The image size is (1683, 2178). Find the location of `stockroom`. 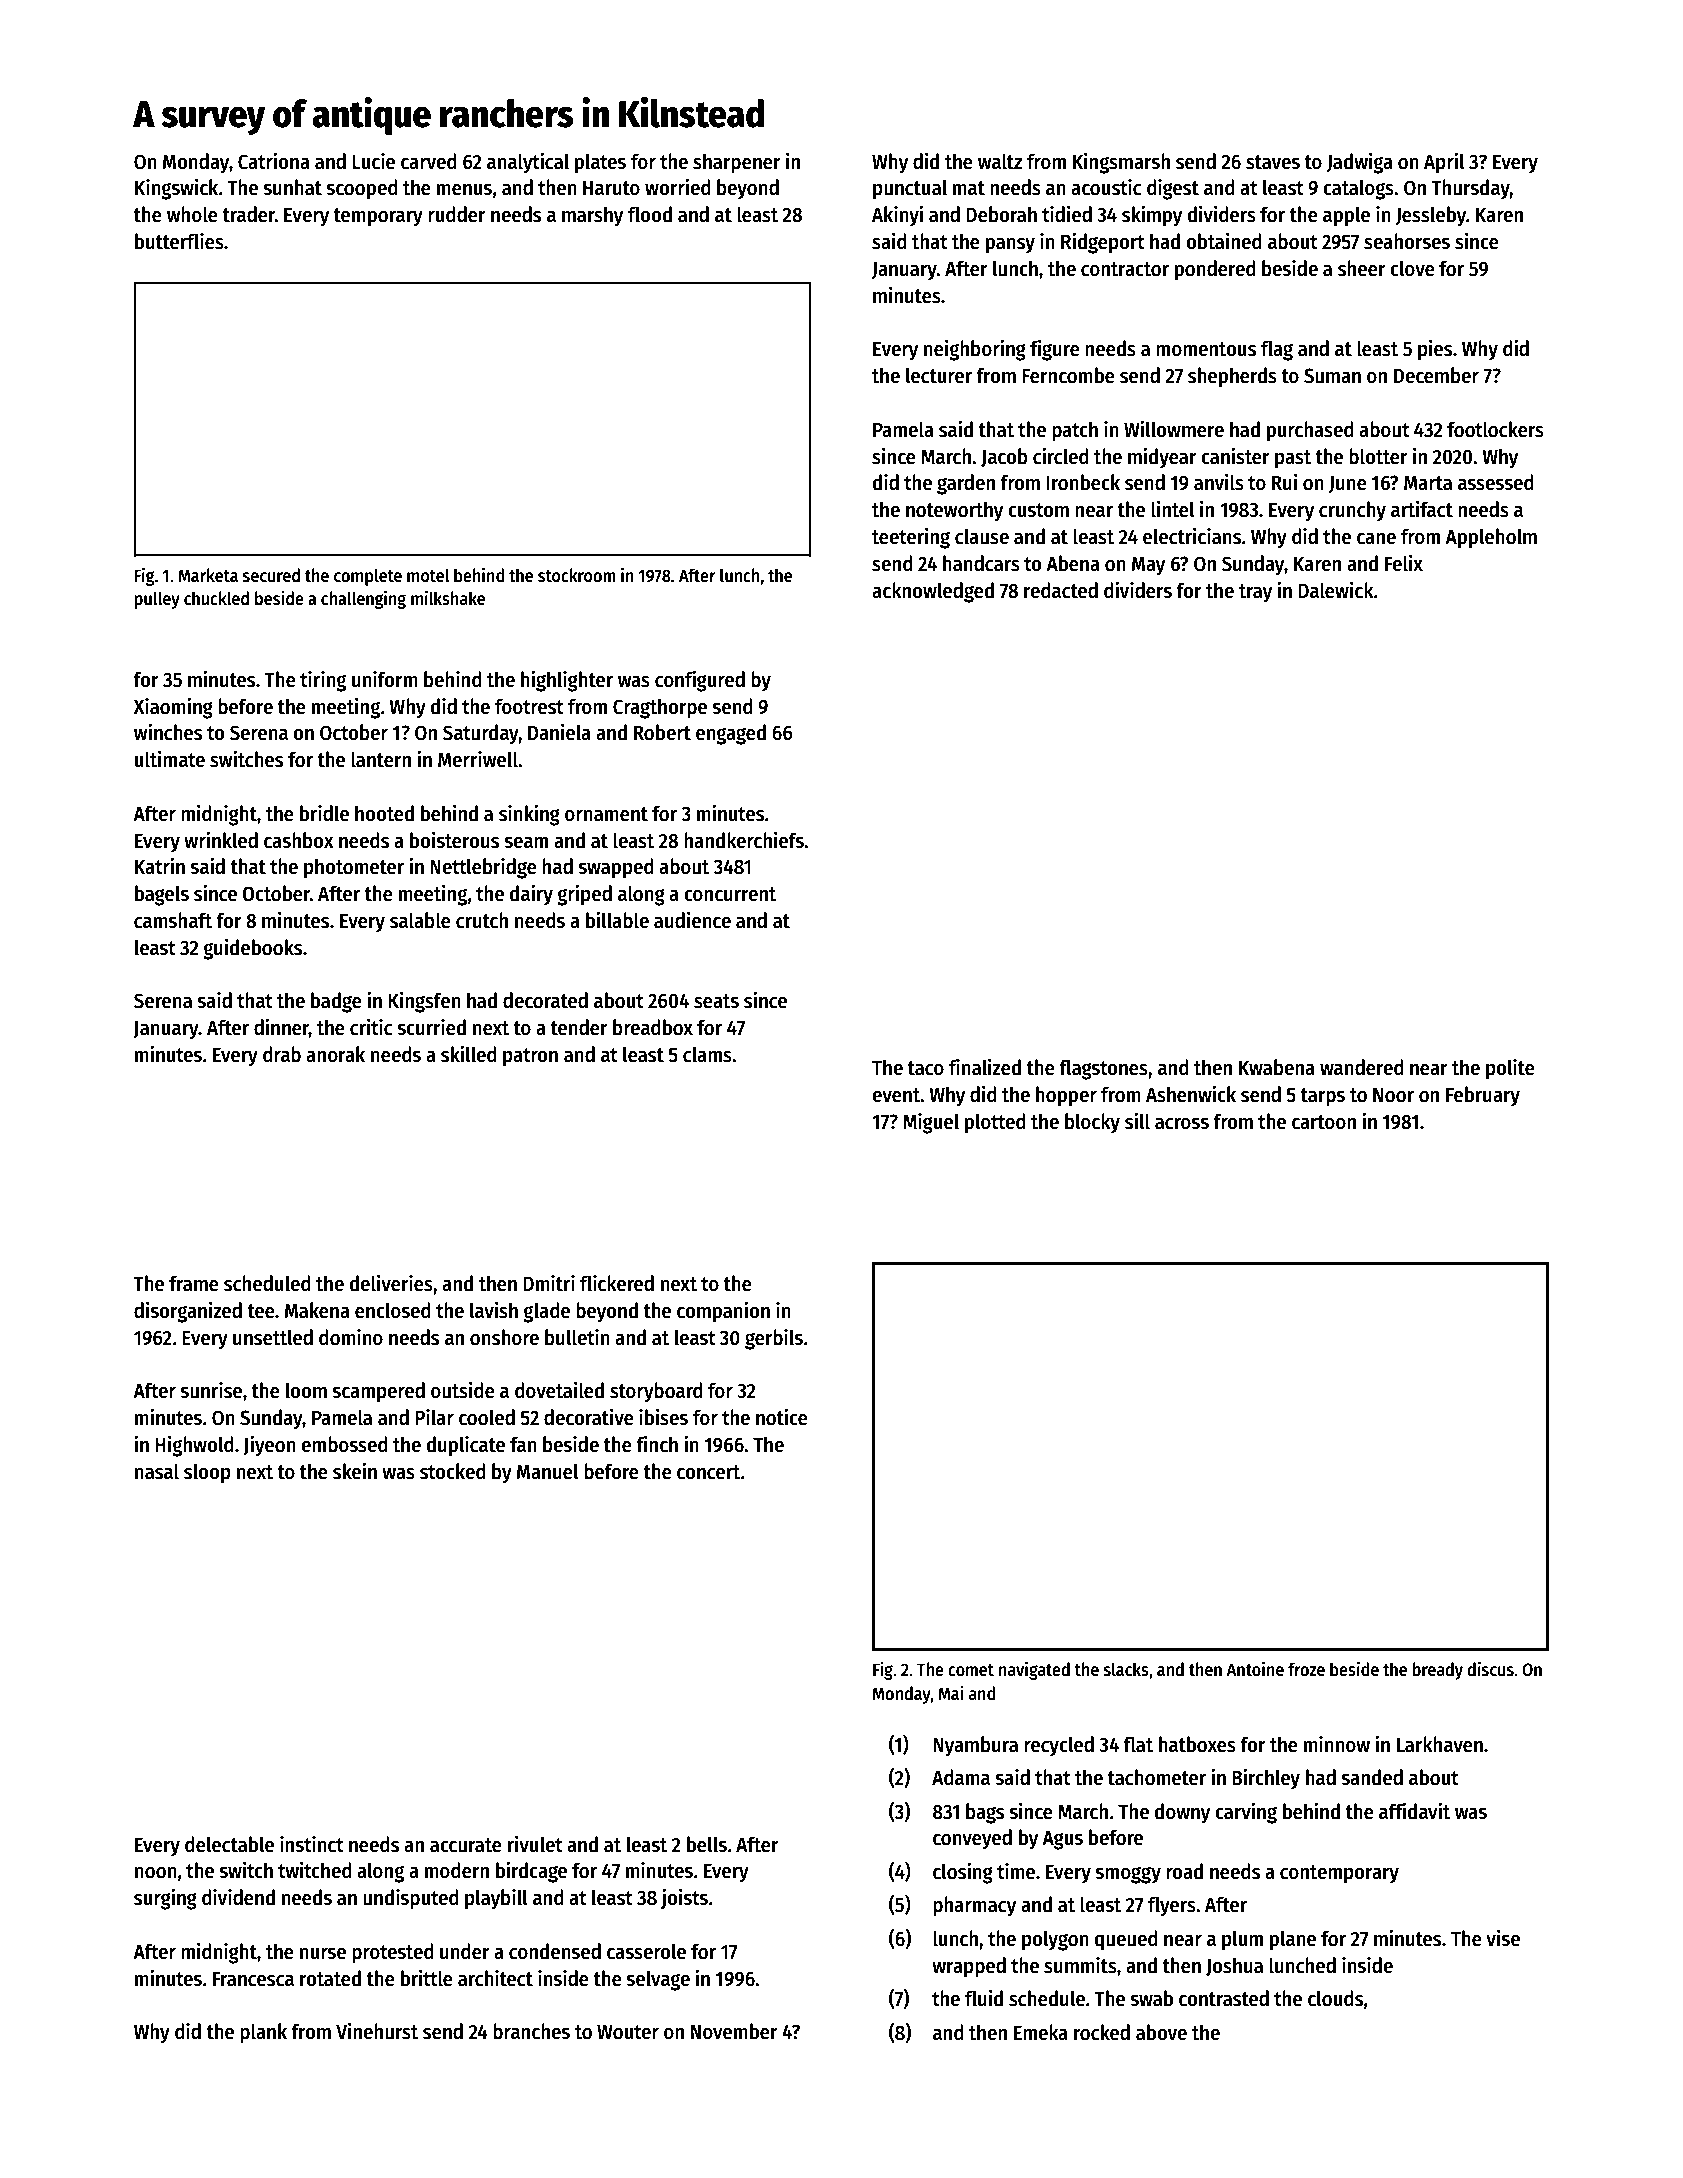

stockroom is located at coordinates (577, 575).
